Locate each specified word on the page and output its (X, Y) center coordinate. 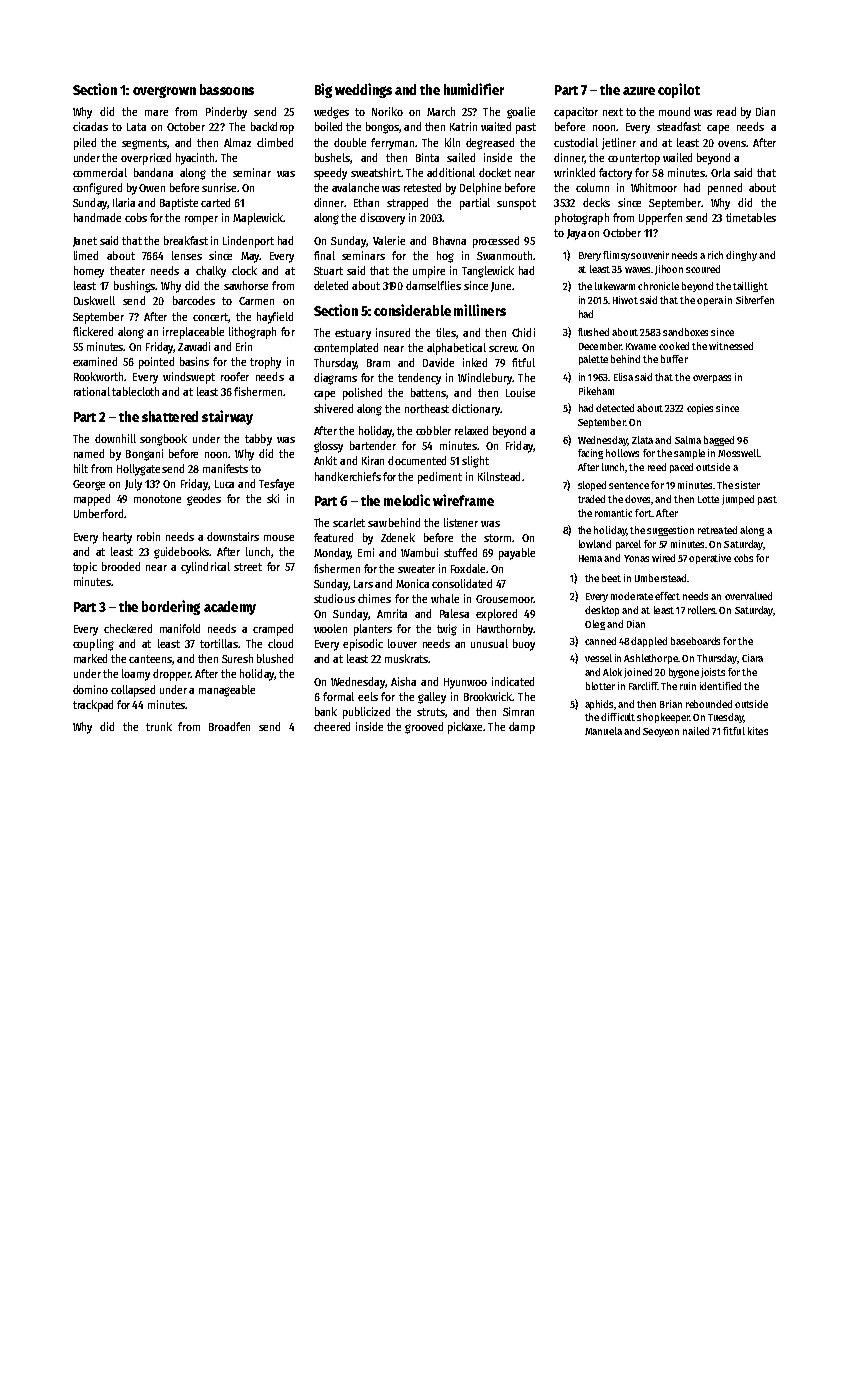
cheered (332, 726)
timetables (751, 217)
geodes (204, 500)
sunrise (219, 187)
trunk (159, 726)
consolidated (462, 583)
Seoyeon (661, 732)
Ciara (752, 658)
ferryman (392, 144)
